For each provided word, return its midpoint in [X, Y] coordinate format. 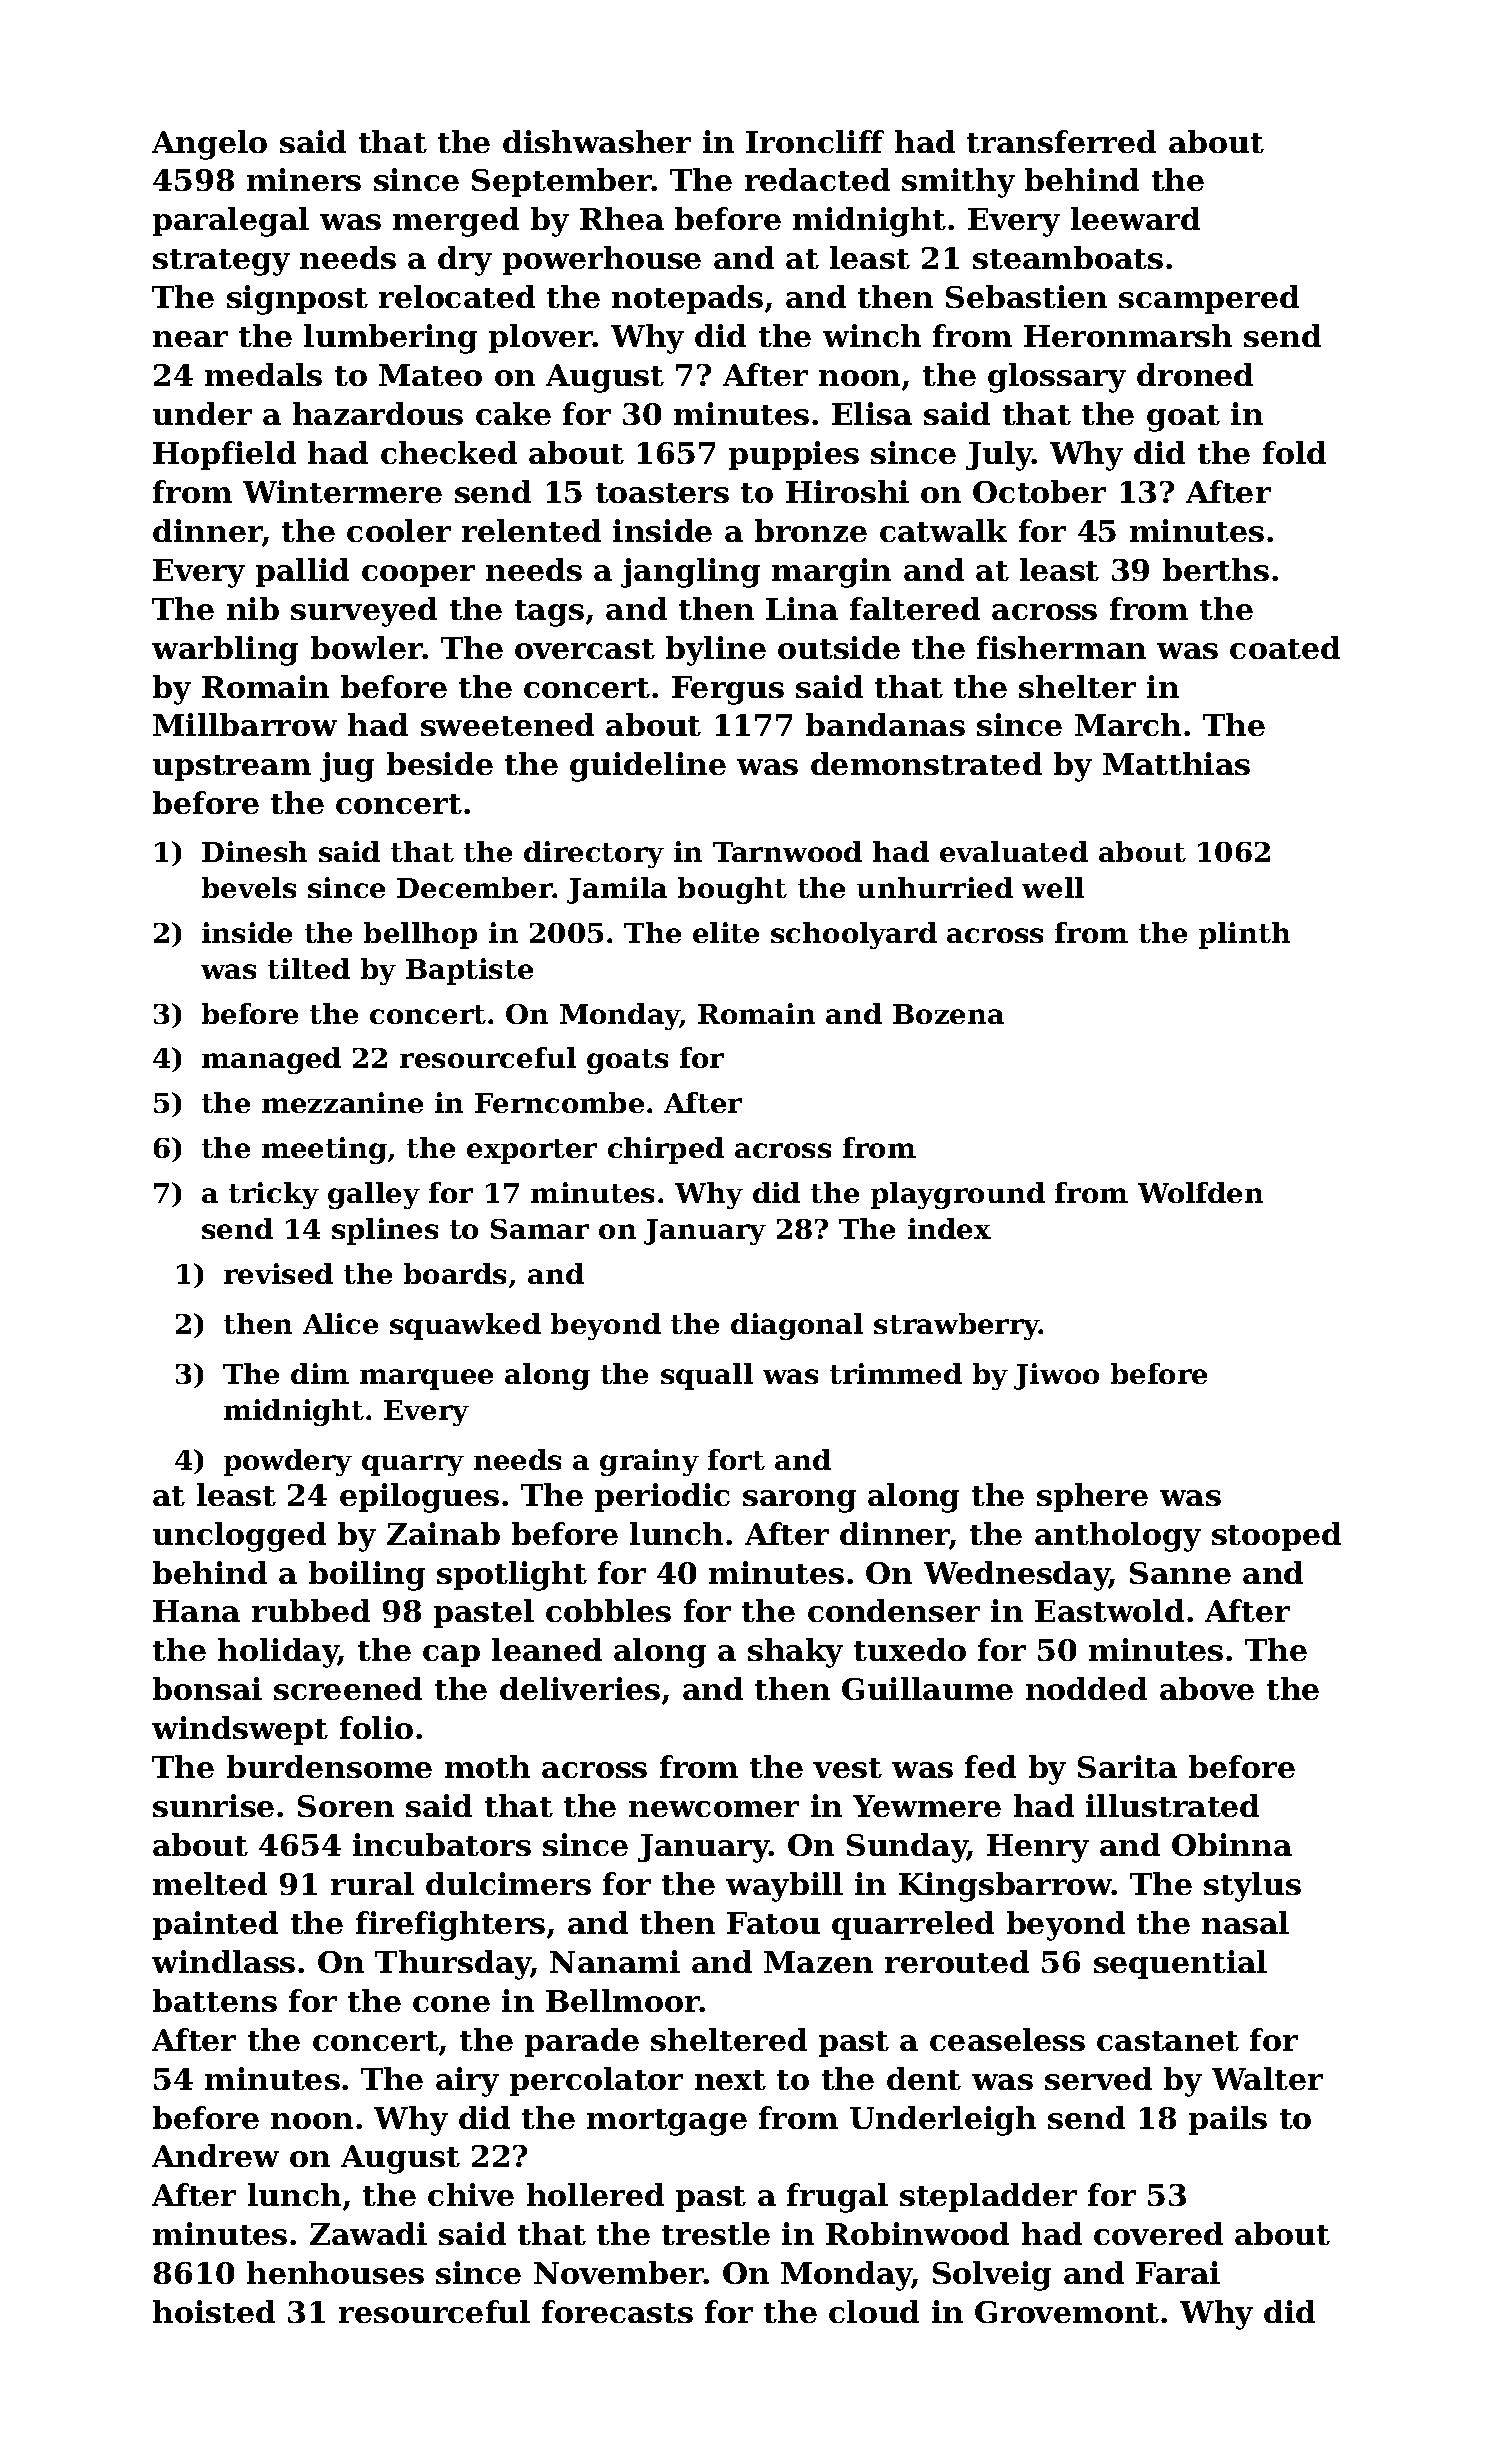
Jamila [617, 890]
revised [278, 1273]
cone [451, 2004]
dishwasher [597, 141]
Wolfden [1200, 1192]
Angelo [209, 145]
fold [1294, 452]
